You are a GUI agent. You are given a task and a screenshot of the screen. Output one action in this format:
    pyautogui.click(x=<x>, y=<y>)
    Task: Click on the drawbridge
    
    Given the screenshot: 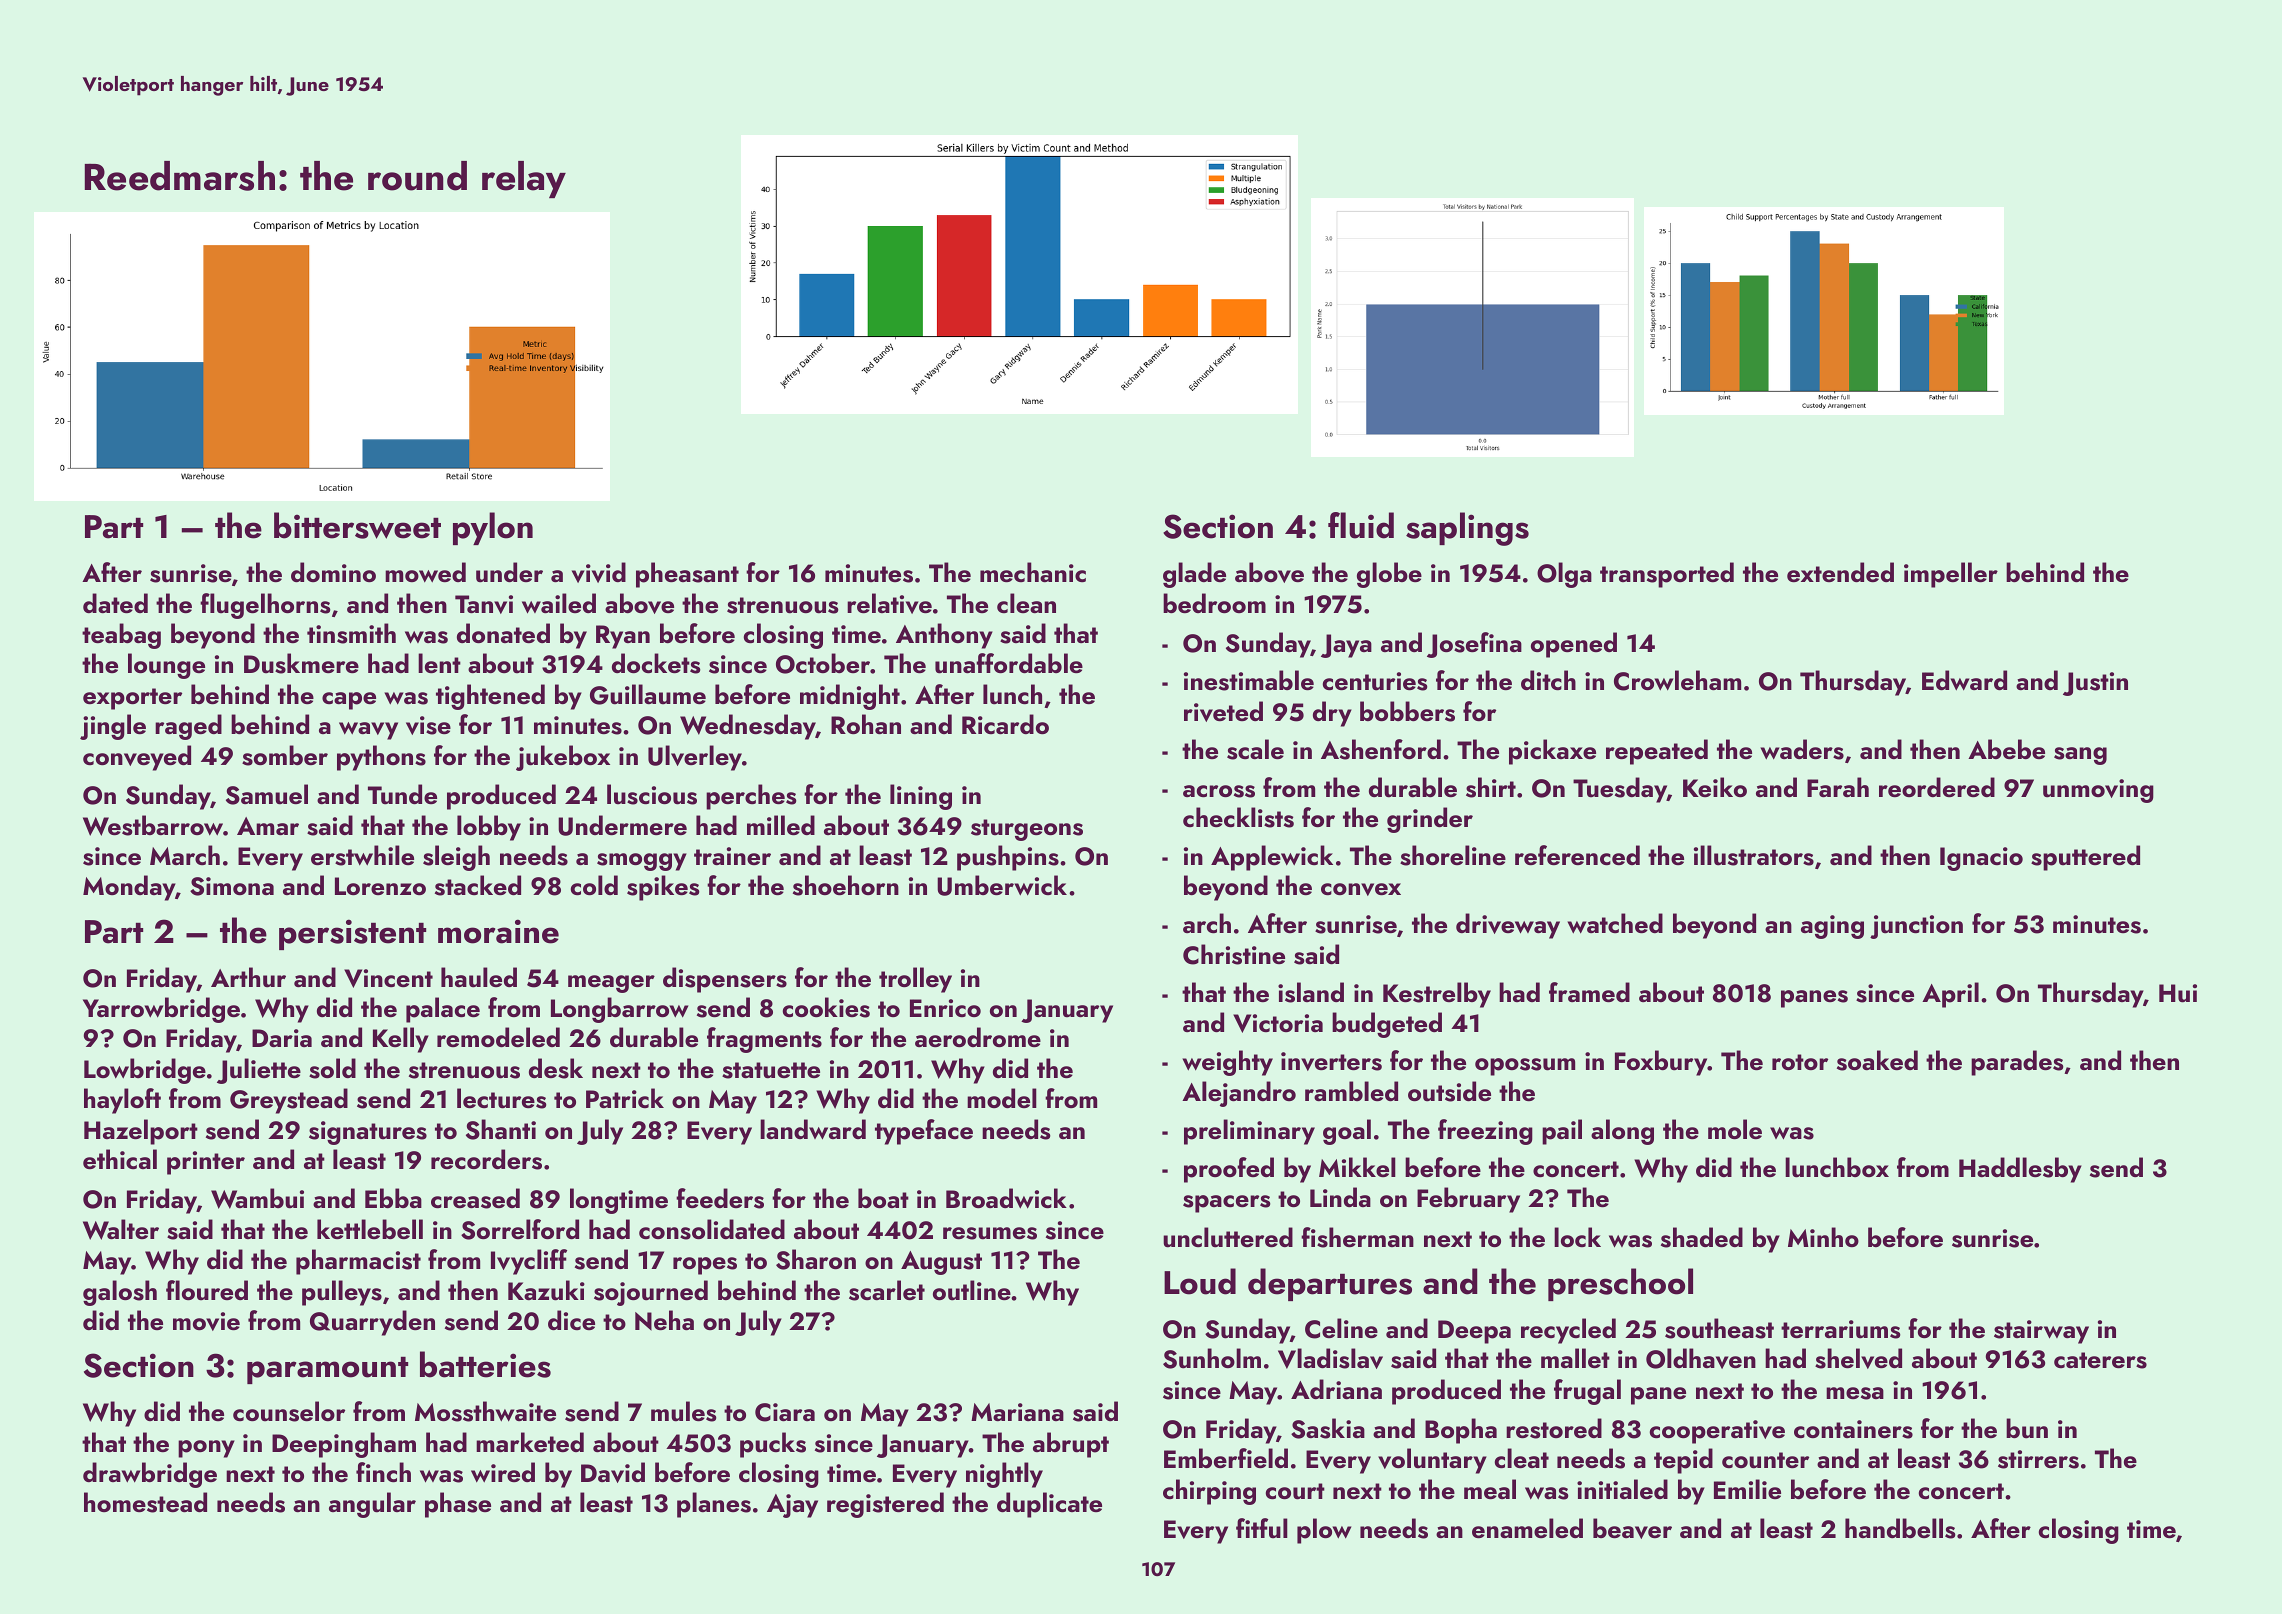 What is the action you would take?
    pyautogui.click(x=150, y=1475)
